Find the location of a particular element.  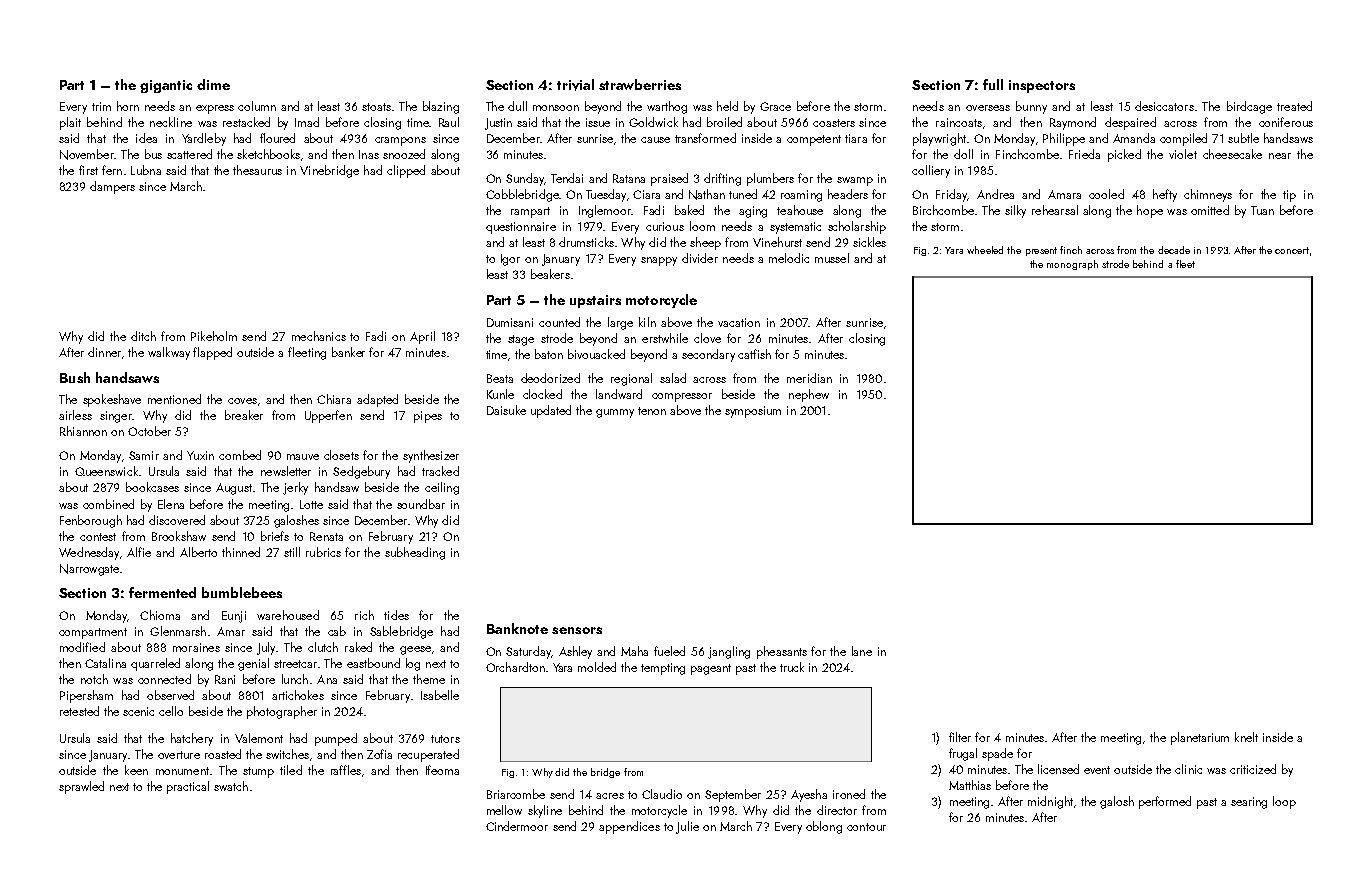

raffles is located at coordinates (346, 770).
